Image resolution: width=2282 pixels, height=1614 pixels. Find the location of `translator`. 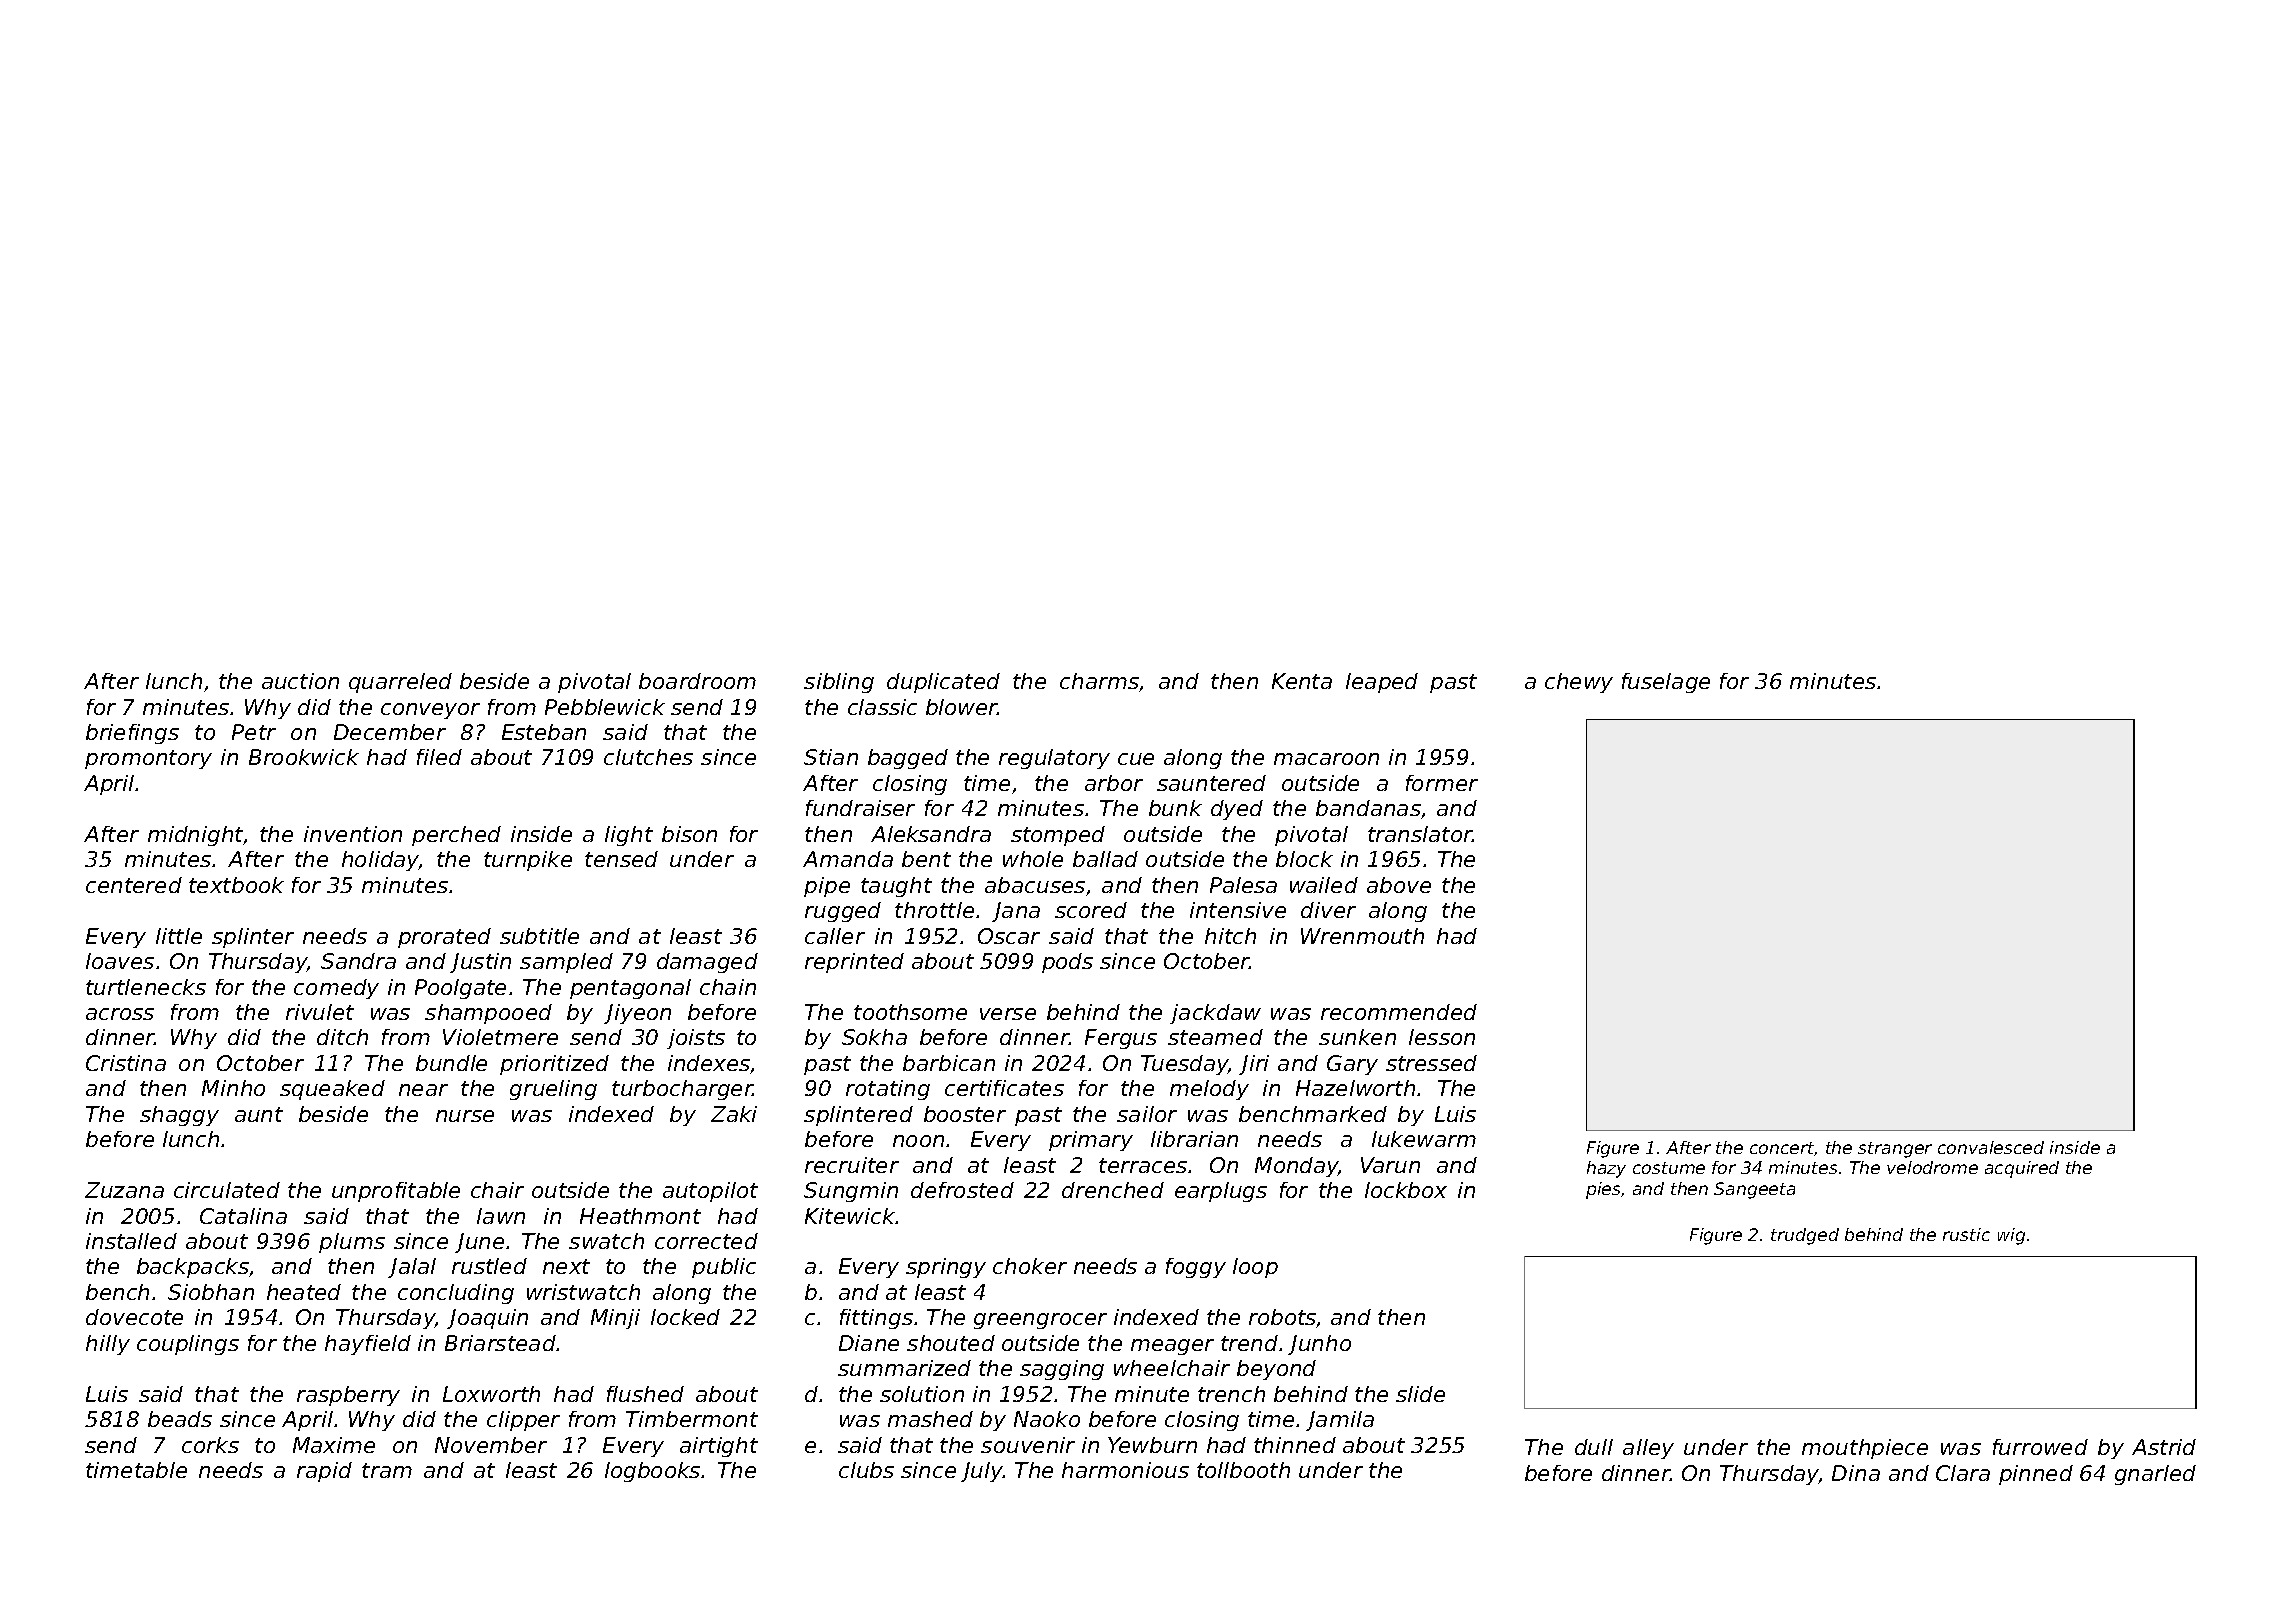

translator is located at coordinates (1420, 834).
